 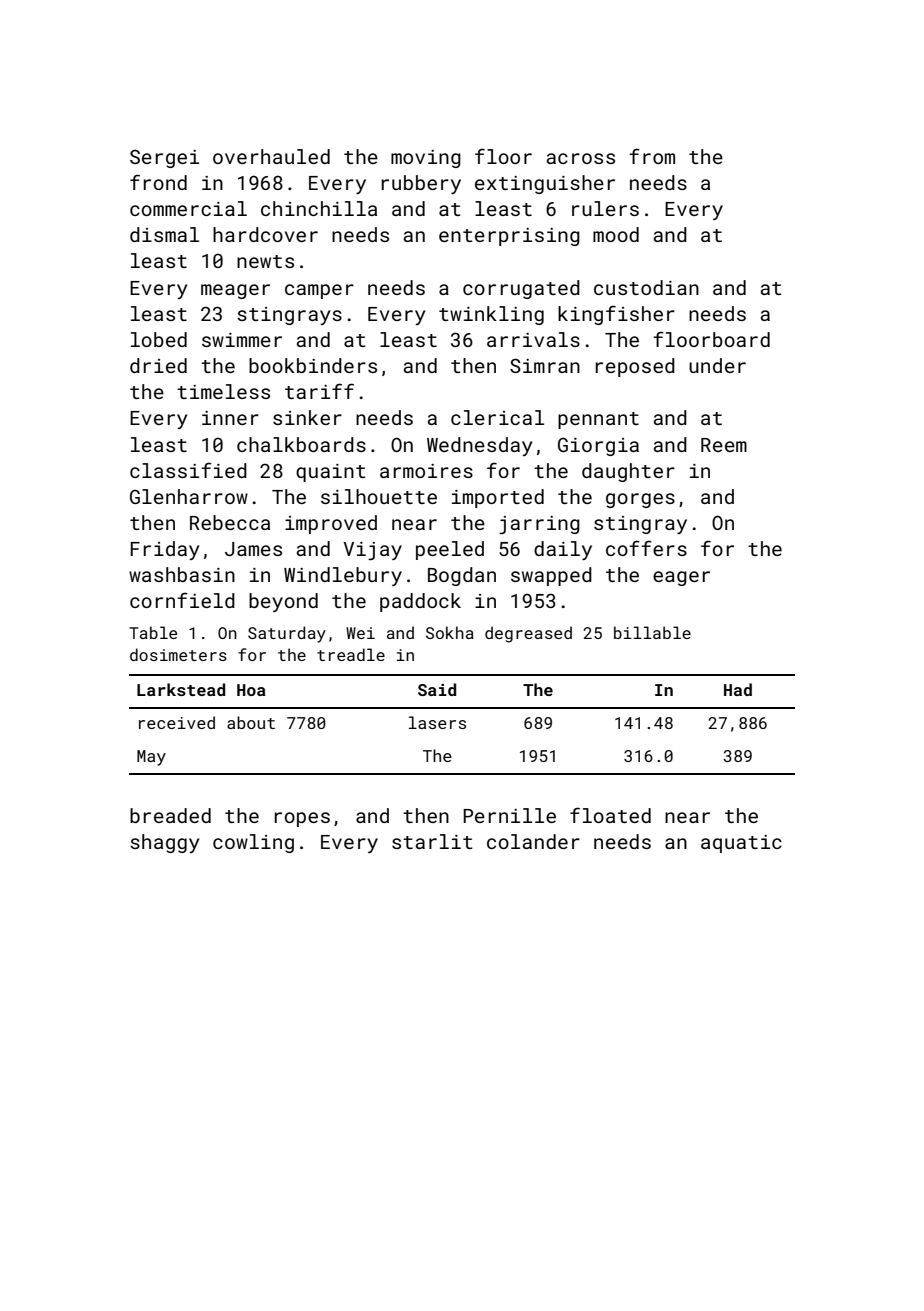 I want to click on cowling, so click(x=253, y=843).
